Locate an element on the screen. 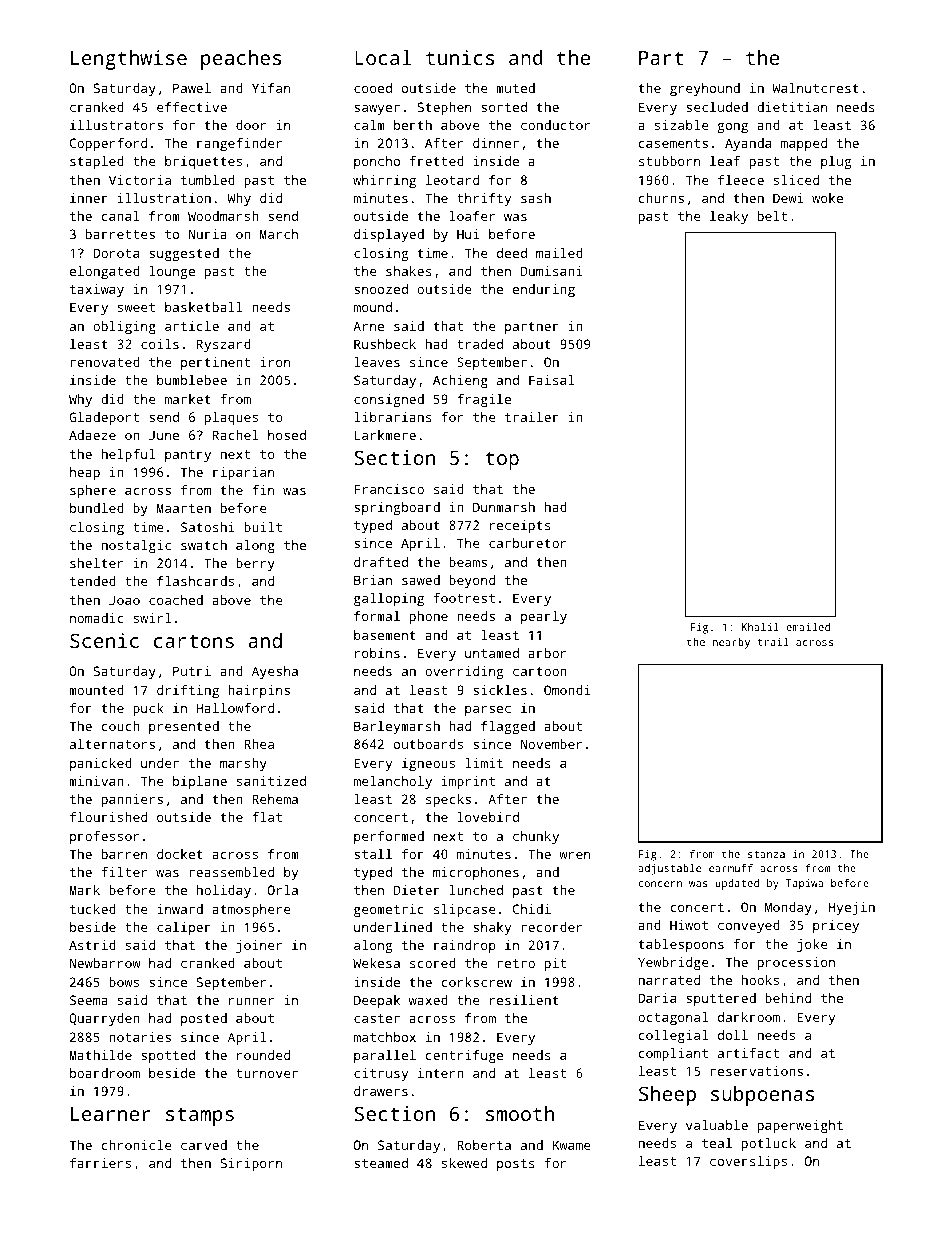 This screenshot has height=1233, width=952. heap is located at coordinates (85, 473).
